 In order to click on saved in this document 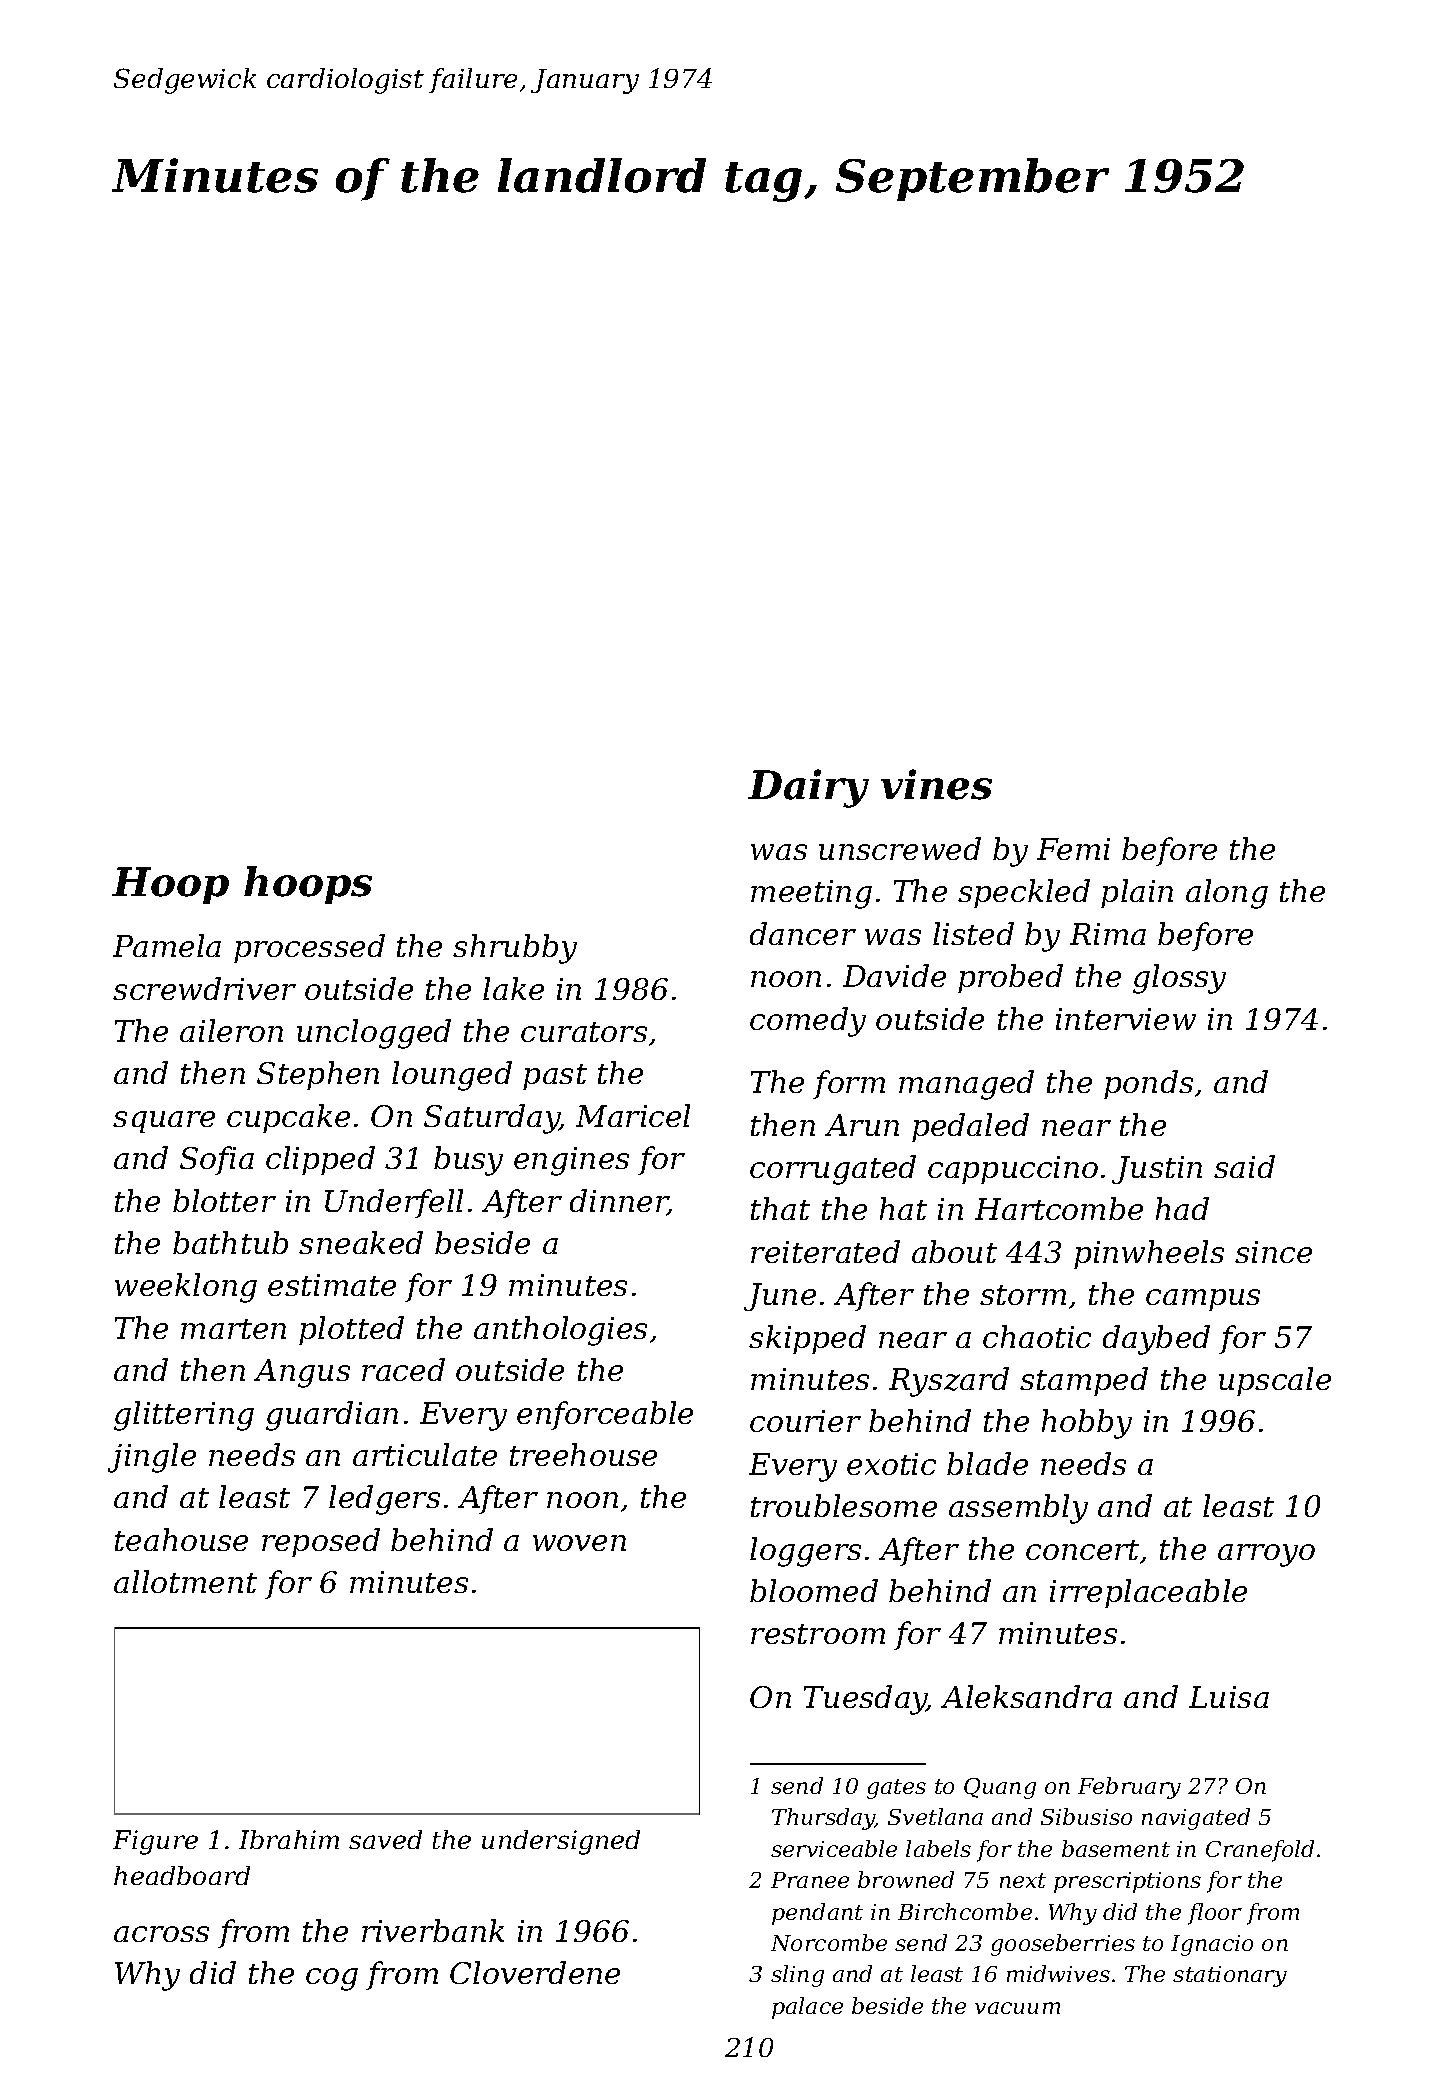, I will do `click(385, 1839)`.
